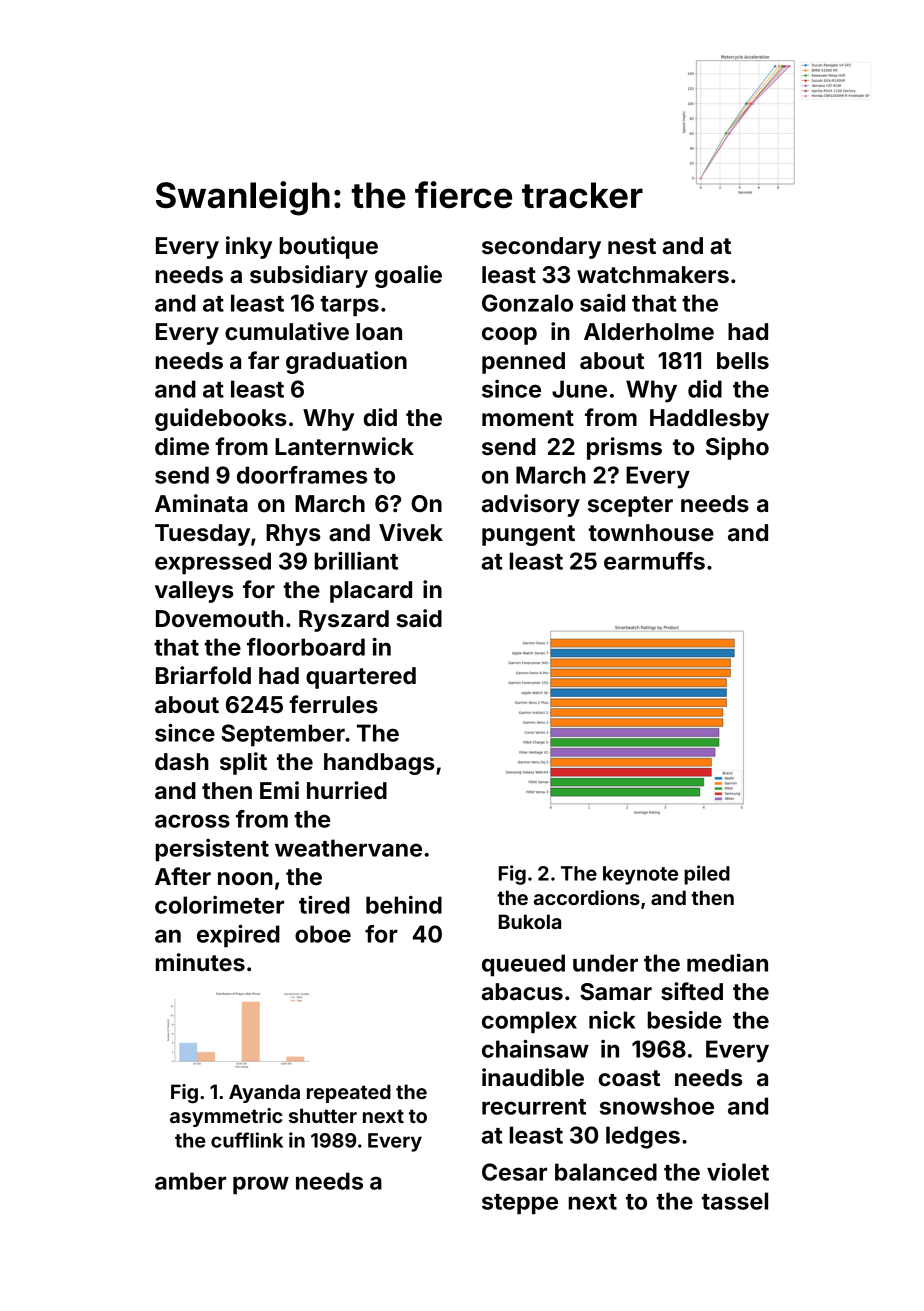 The image size is (924, 1311). What do you see at coordinates (738, 1172) in the screenshot?
I see `violet` at bounding box center [738, 1172].
